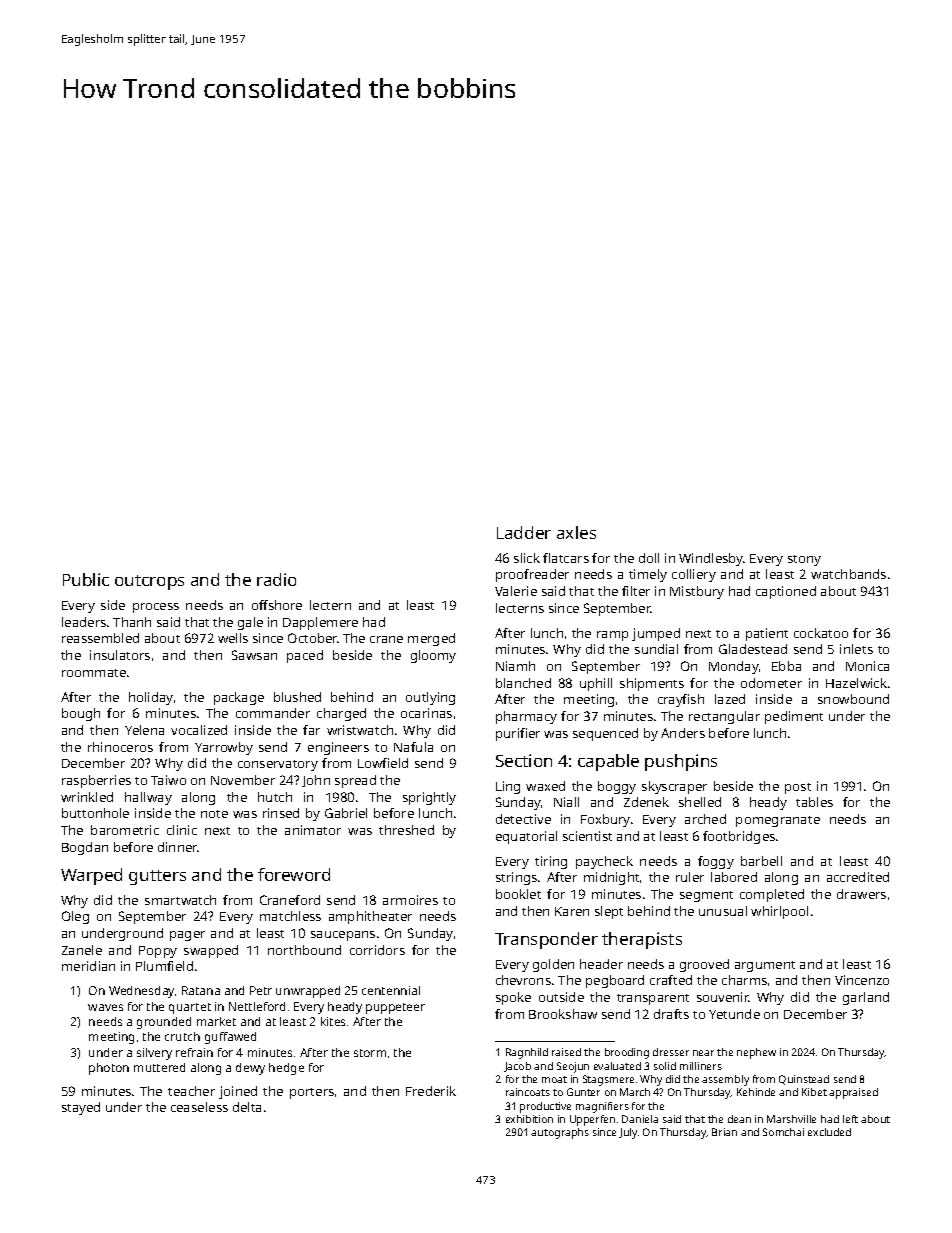  I want to click on axles, so click(576, 532).
